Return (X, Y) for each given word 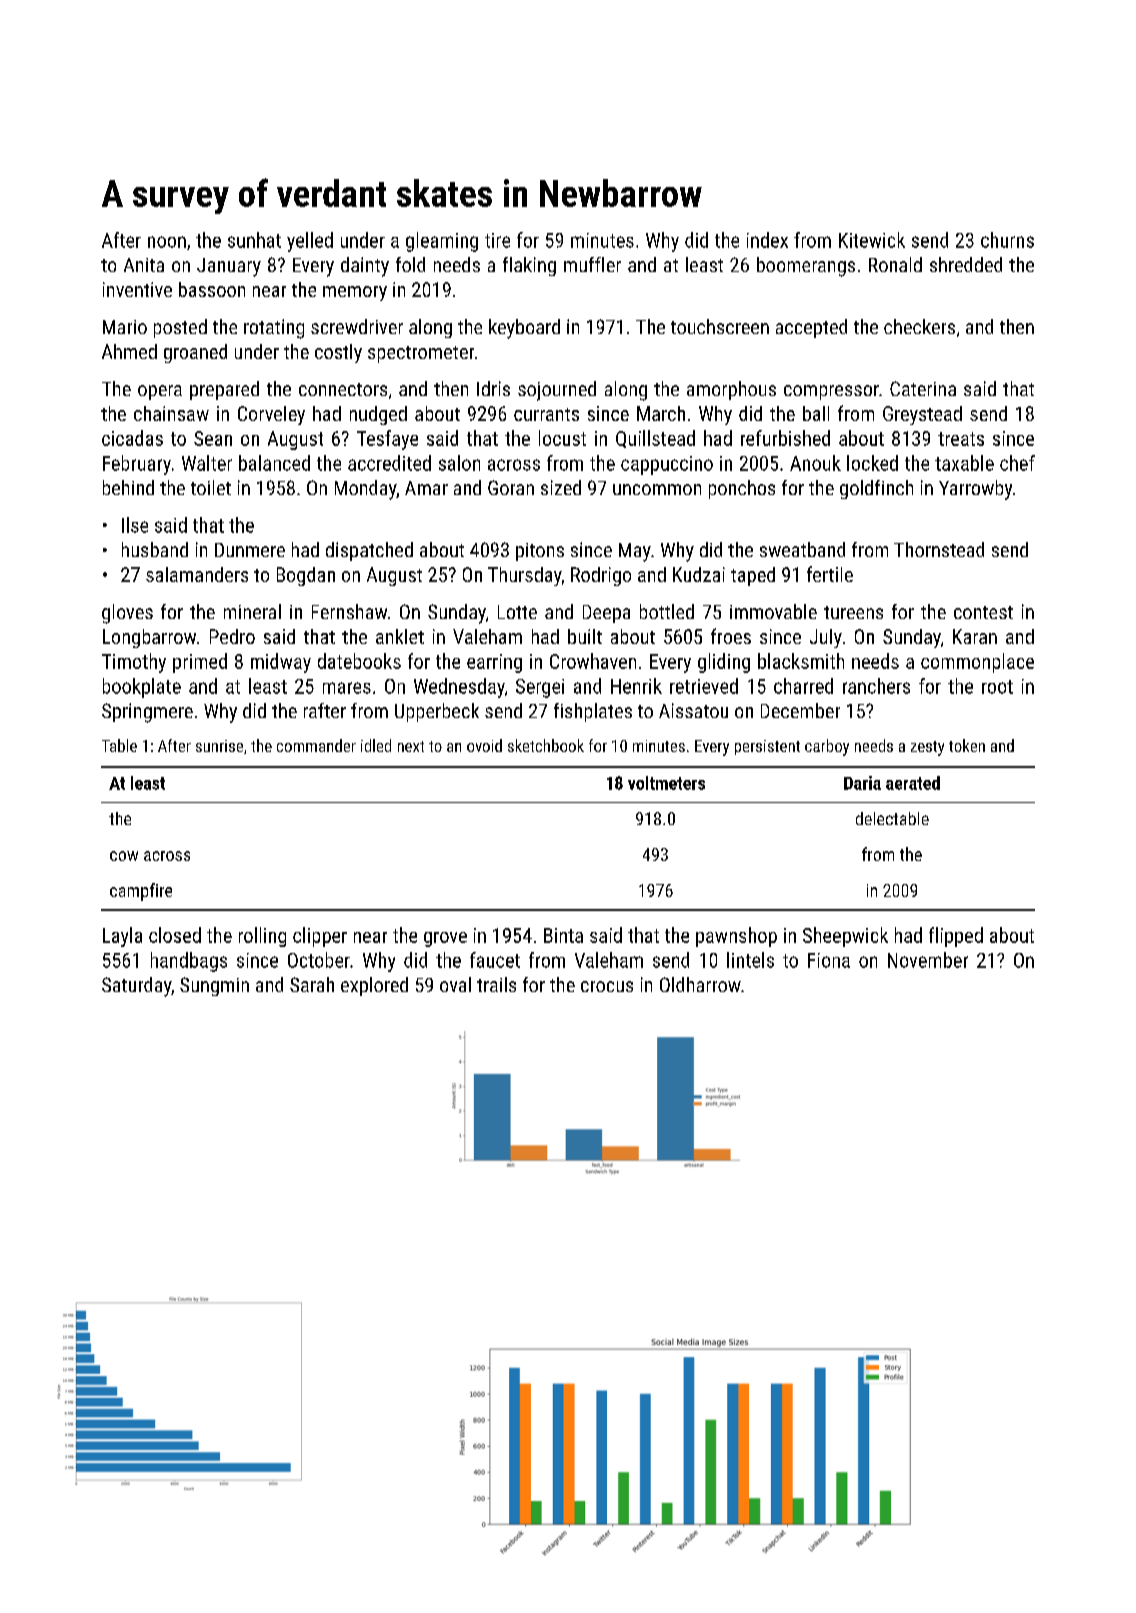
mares (347, 688)
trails (496, 984)
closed (175, 935)
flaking (529, 266)
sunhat (254, 240)
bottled (667, 611)
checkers (919, 326)
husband (155, 549)
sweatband (802, 549)
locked (872, 463)
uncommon (657, 489)
